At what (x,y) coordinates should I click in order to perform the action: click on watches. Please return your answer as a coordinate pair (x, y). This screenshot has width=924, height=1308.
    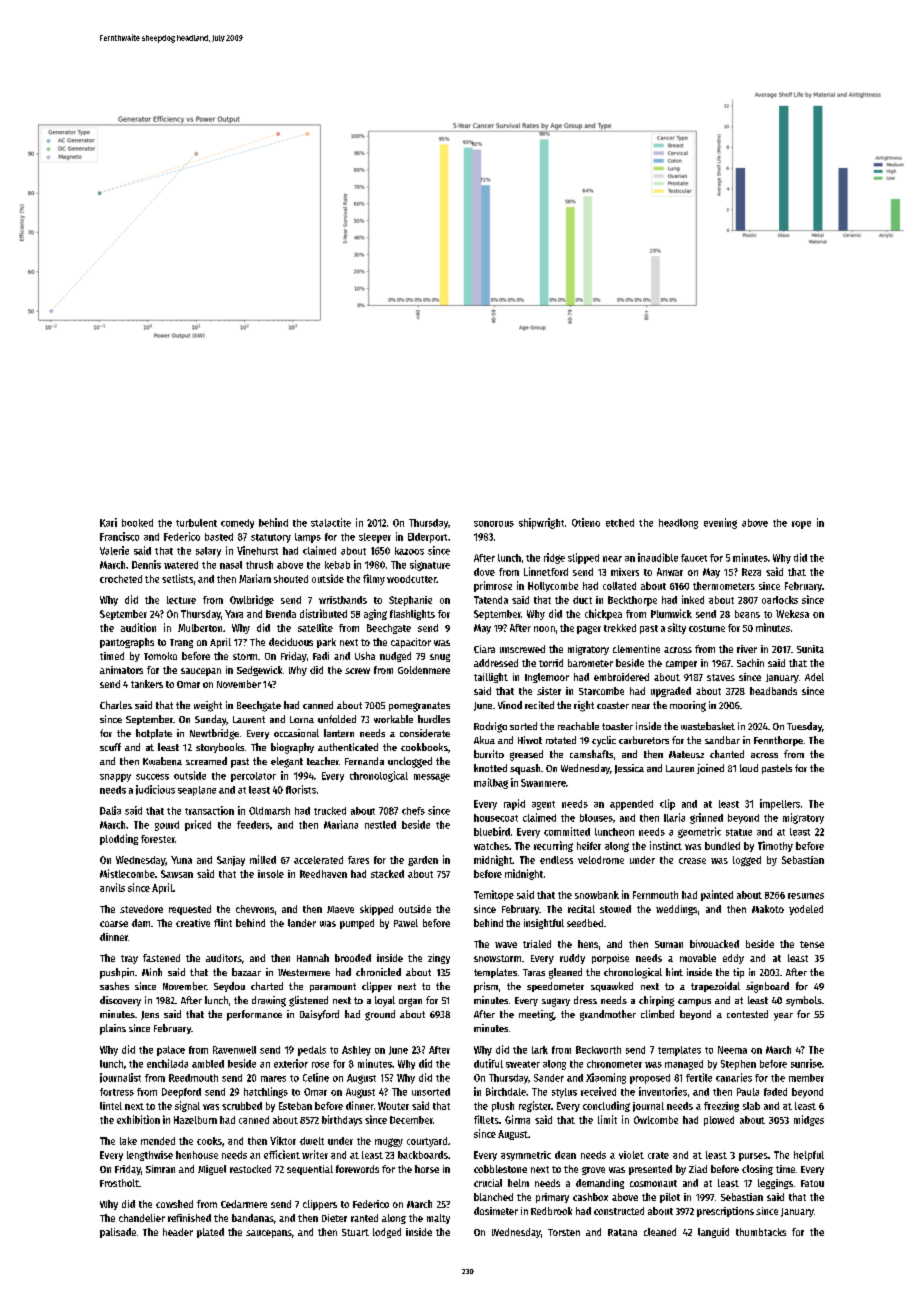
    Looking at the image, I should click on (491, 846).
